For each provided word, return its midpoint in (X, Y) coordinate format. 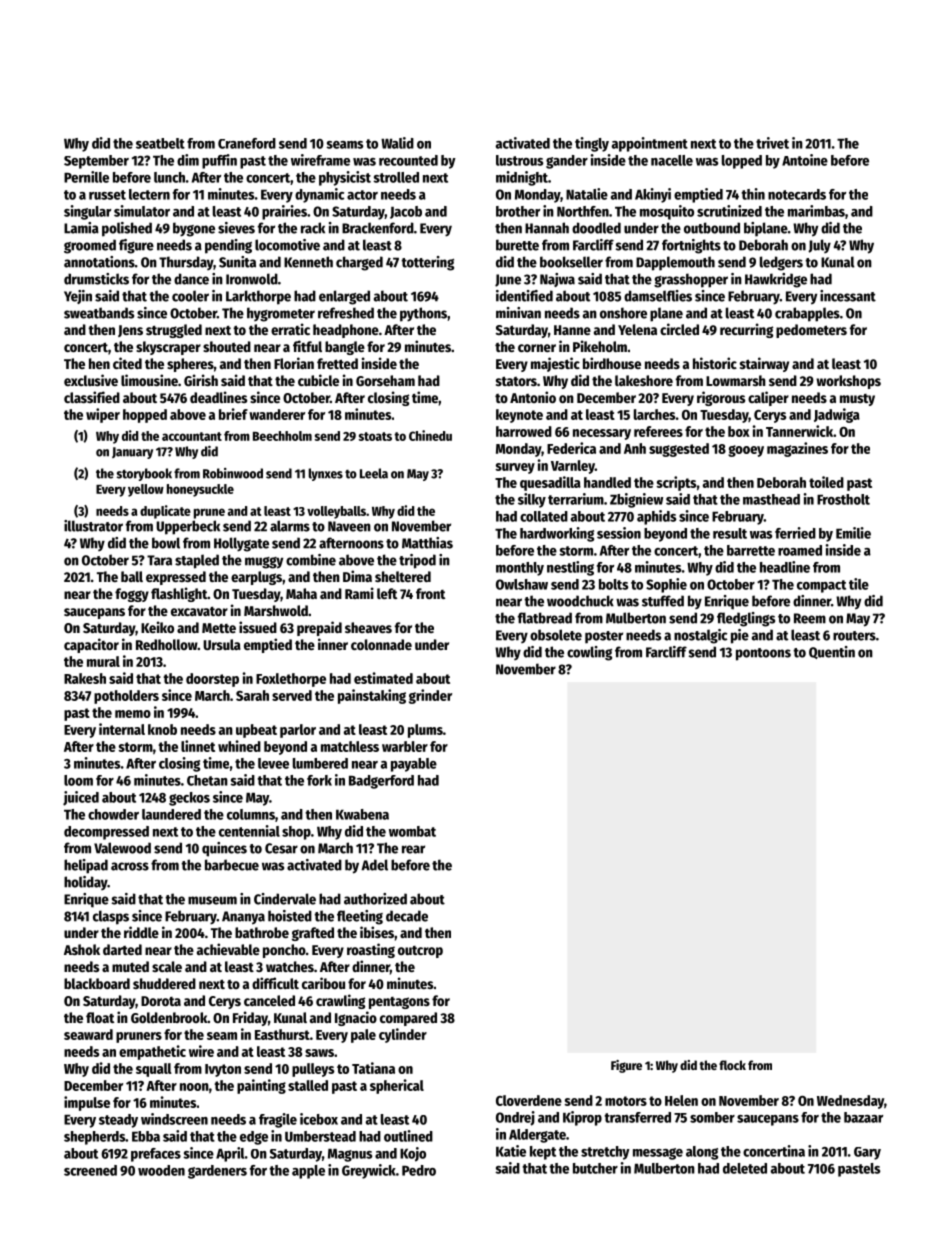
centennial (249, 831)
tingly (592, 144)
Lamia (81, 228)
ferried (795, 533)
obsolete (556, 635)
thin (753, 194)
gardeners (217, 1172)
